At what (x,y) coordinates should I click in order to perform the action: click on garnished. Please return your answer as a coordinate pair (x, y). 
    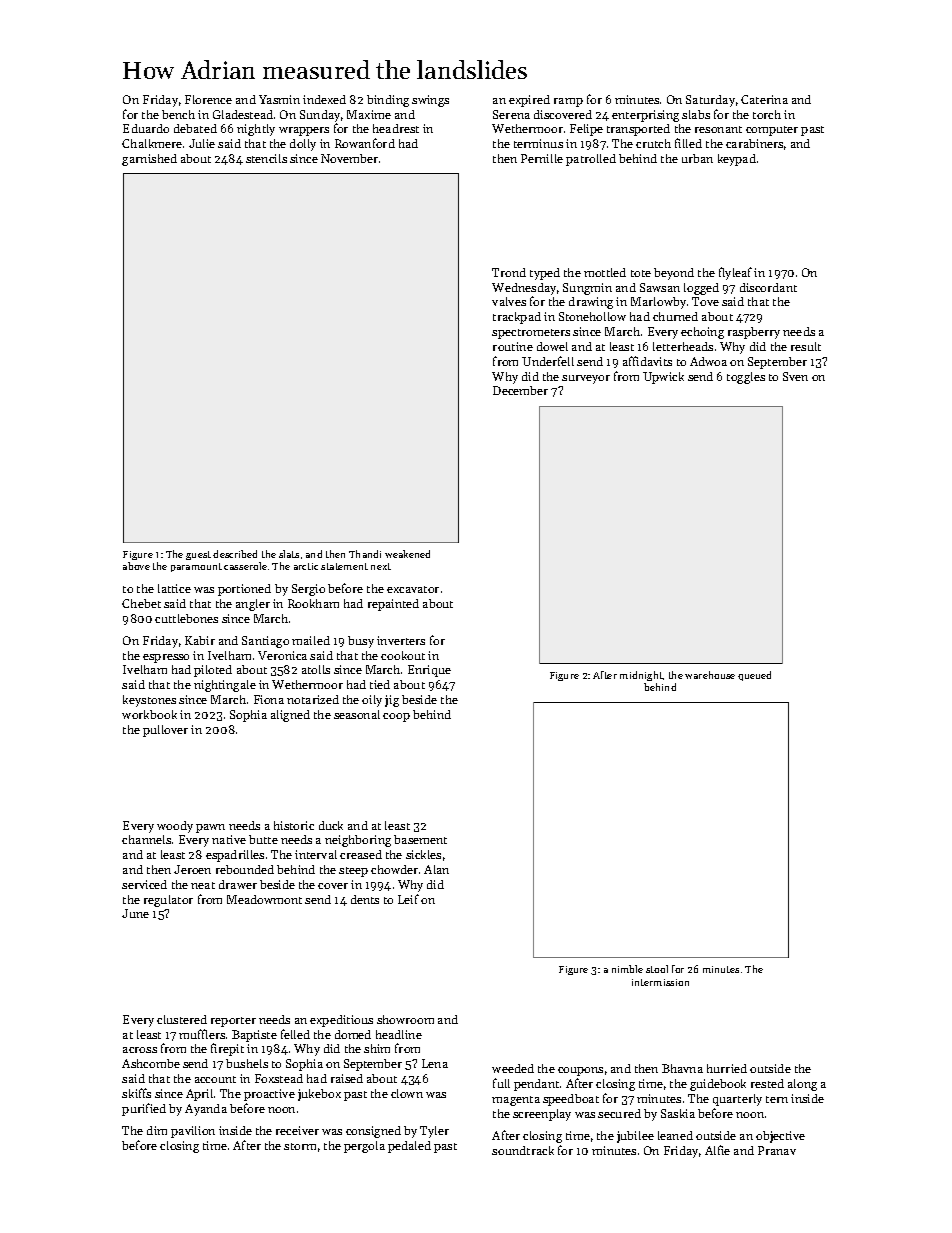
    Looking at the image, I should click on (149, 160).
